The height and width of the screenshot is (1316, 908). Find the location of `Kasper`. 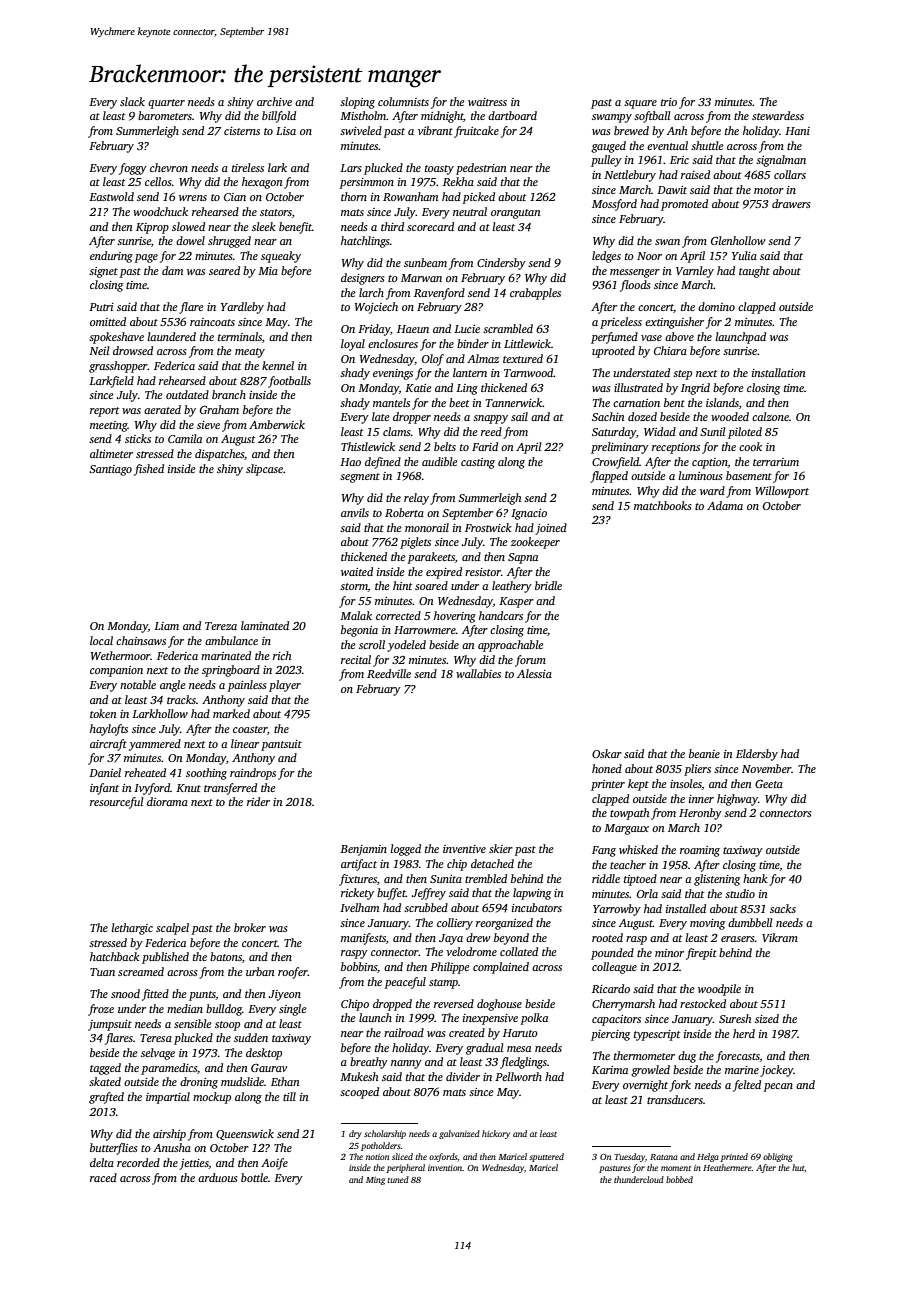

Kasper is located at coordinates (516, 602).
